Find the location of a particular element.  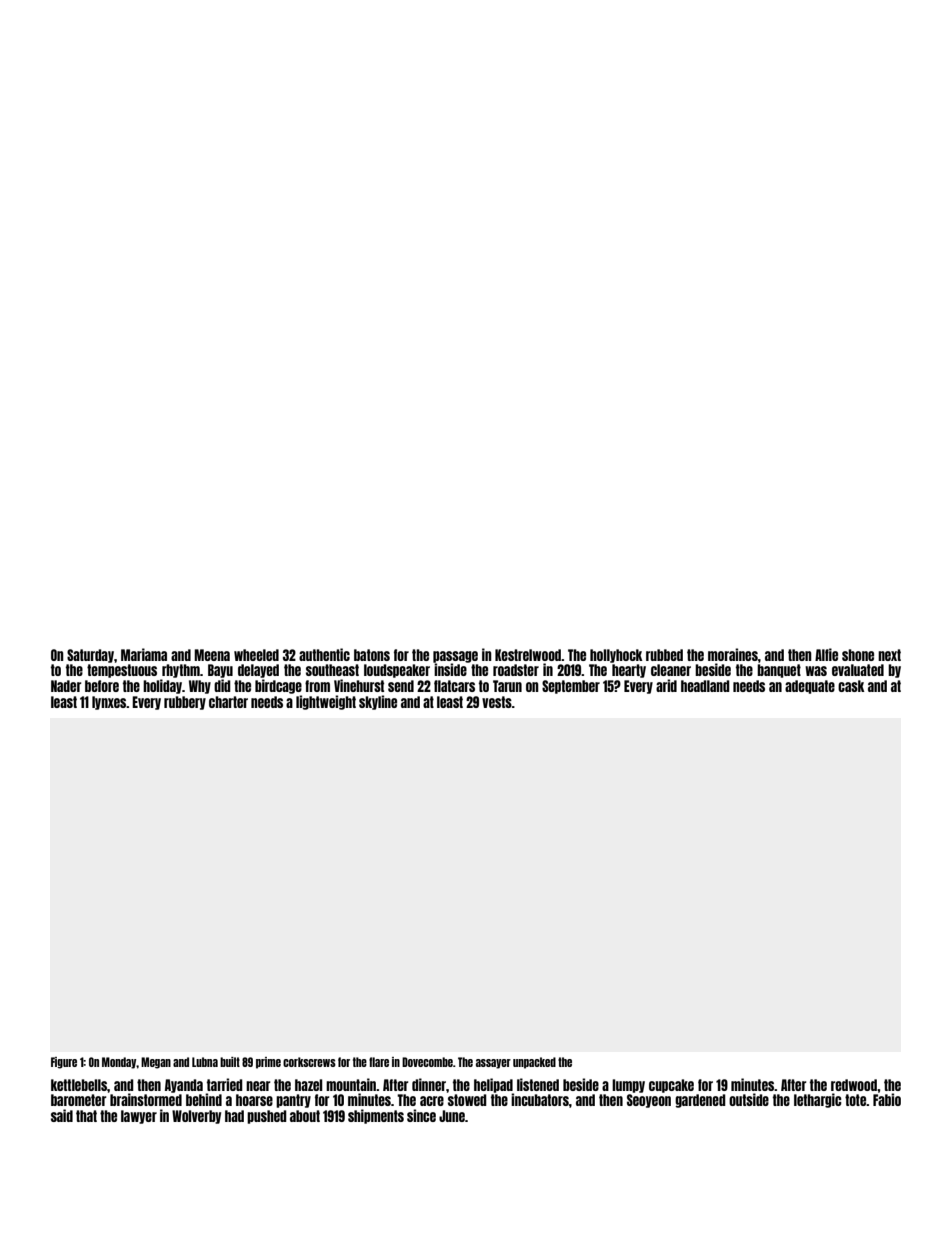

built is located at coordinates (230, 1062).
